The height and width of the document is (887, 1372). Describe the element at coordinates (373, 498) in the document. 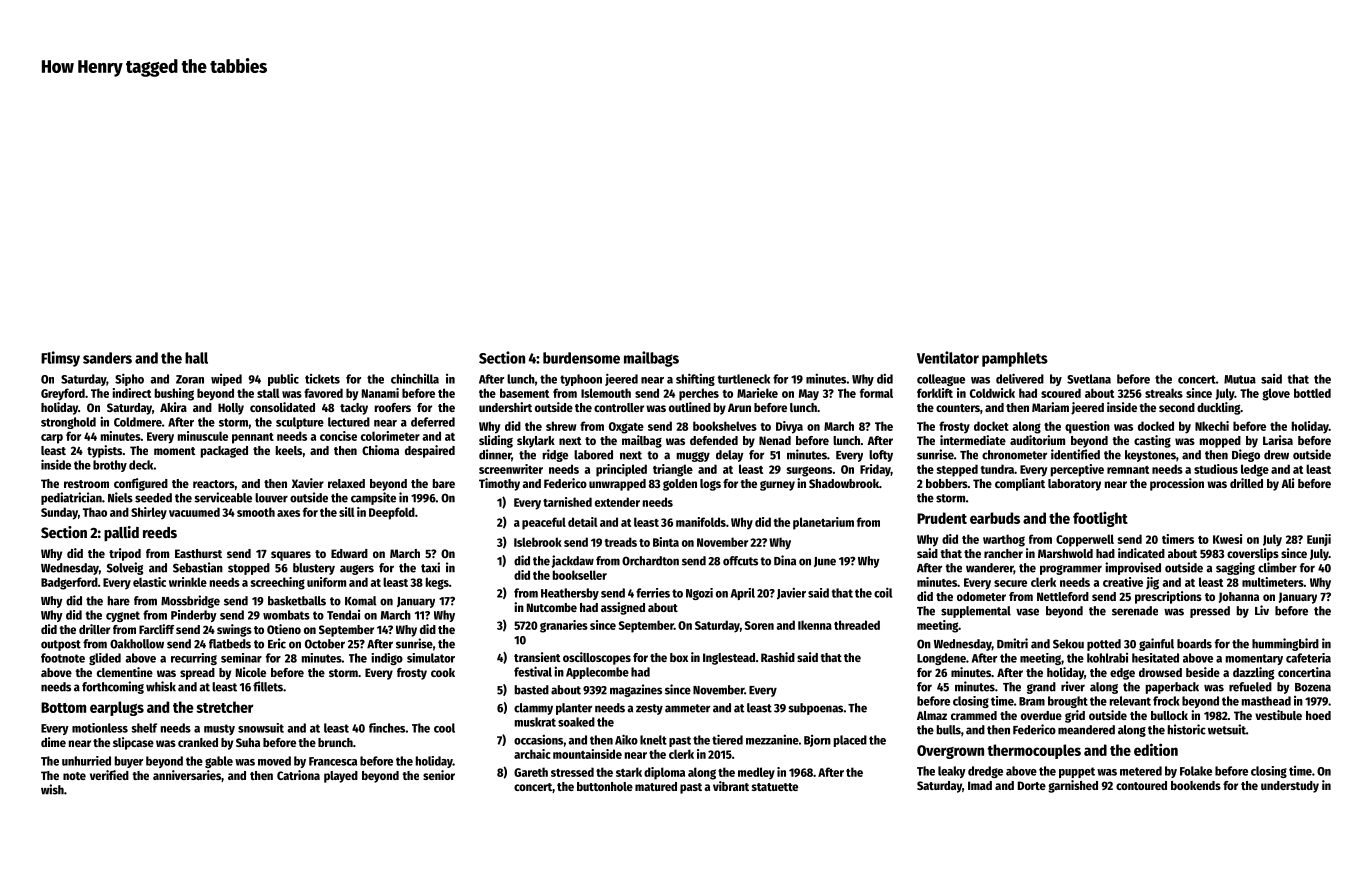

I see `campsite` at that location.
